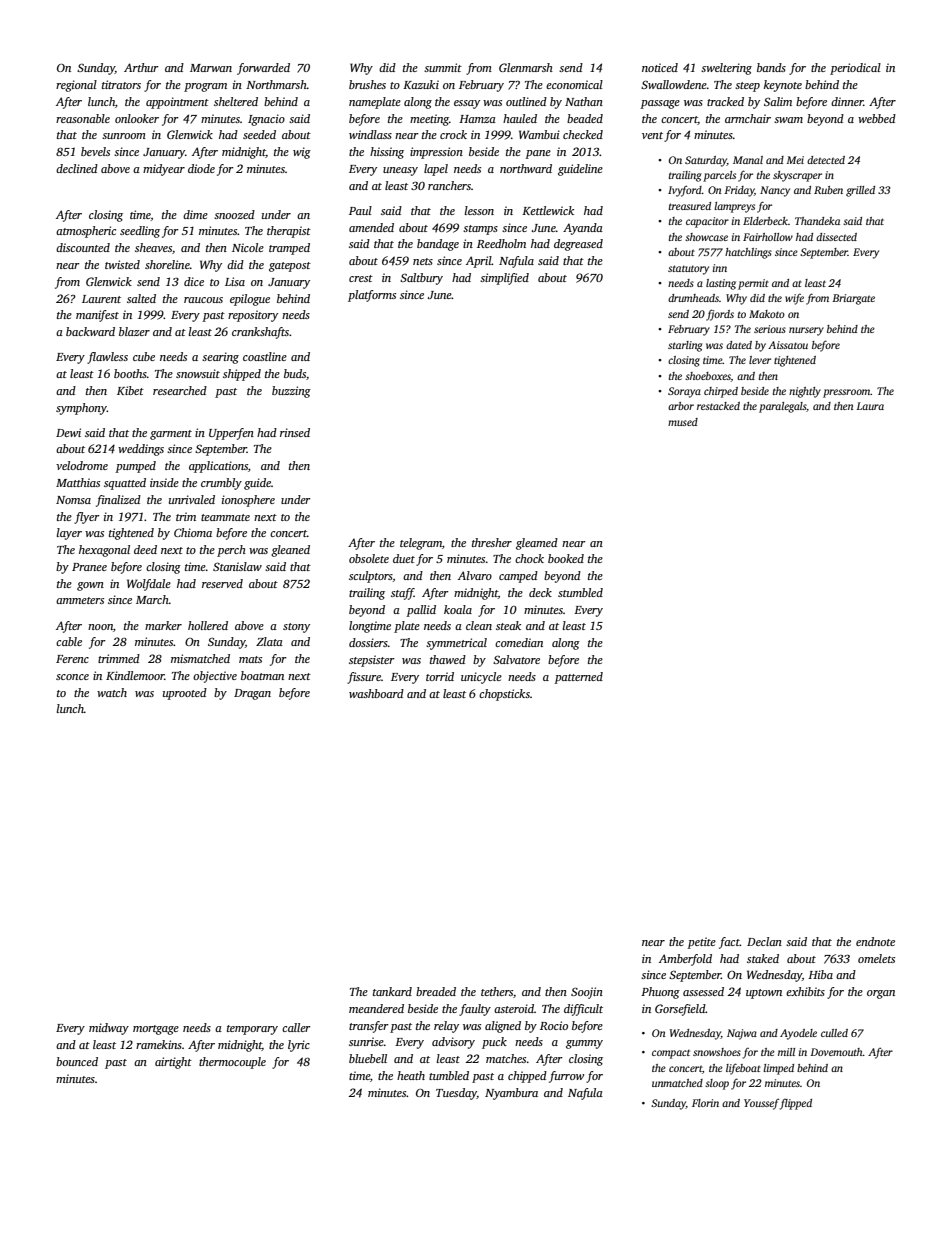 The height and width of the screenshot is (1233, 952). Describe the element at coordinates (290, 551) in the screenshot. I see `gleaned` at that location.
